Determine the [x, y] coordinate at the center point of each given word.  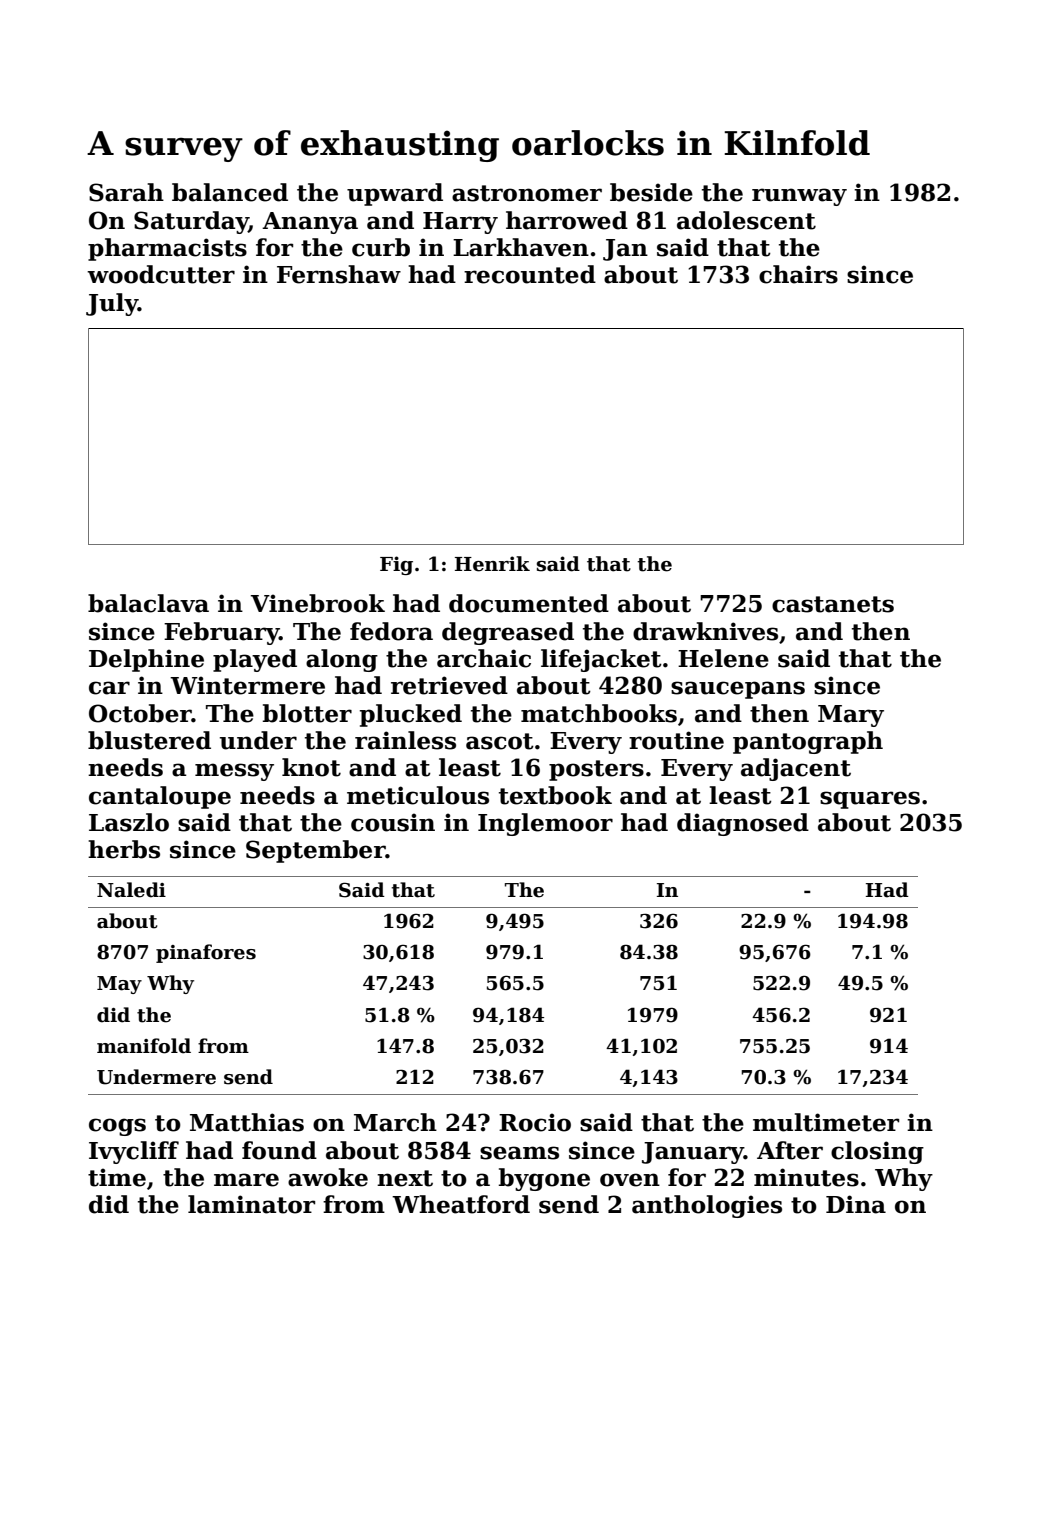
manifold [144, 1046]
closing [877, 1152]
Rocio [535, 1122]
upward [395, 194]
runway [799, 197]
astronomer [527, 193]
